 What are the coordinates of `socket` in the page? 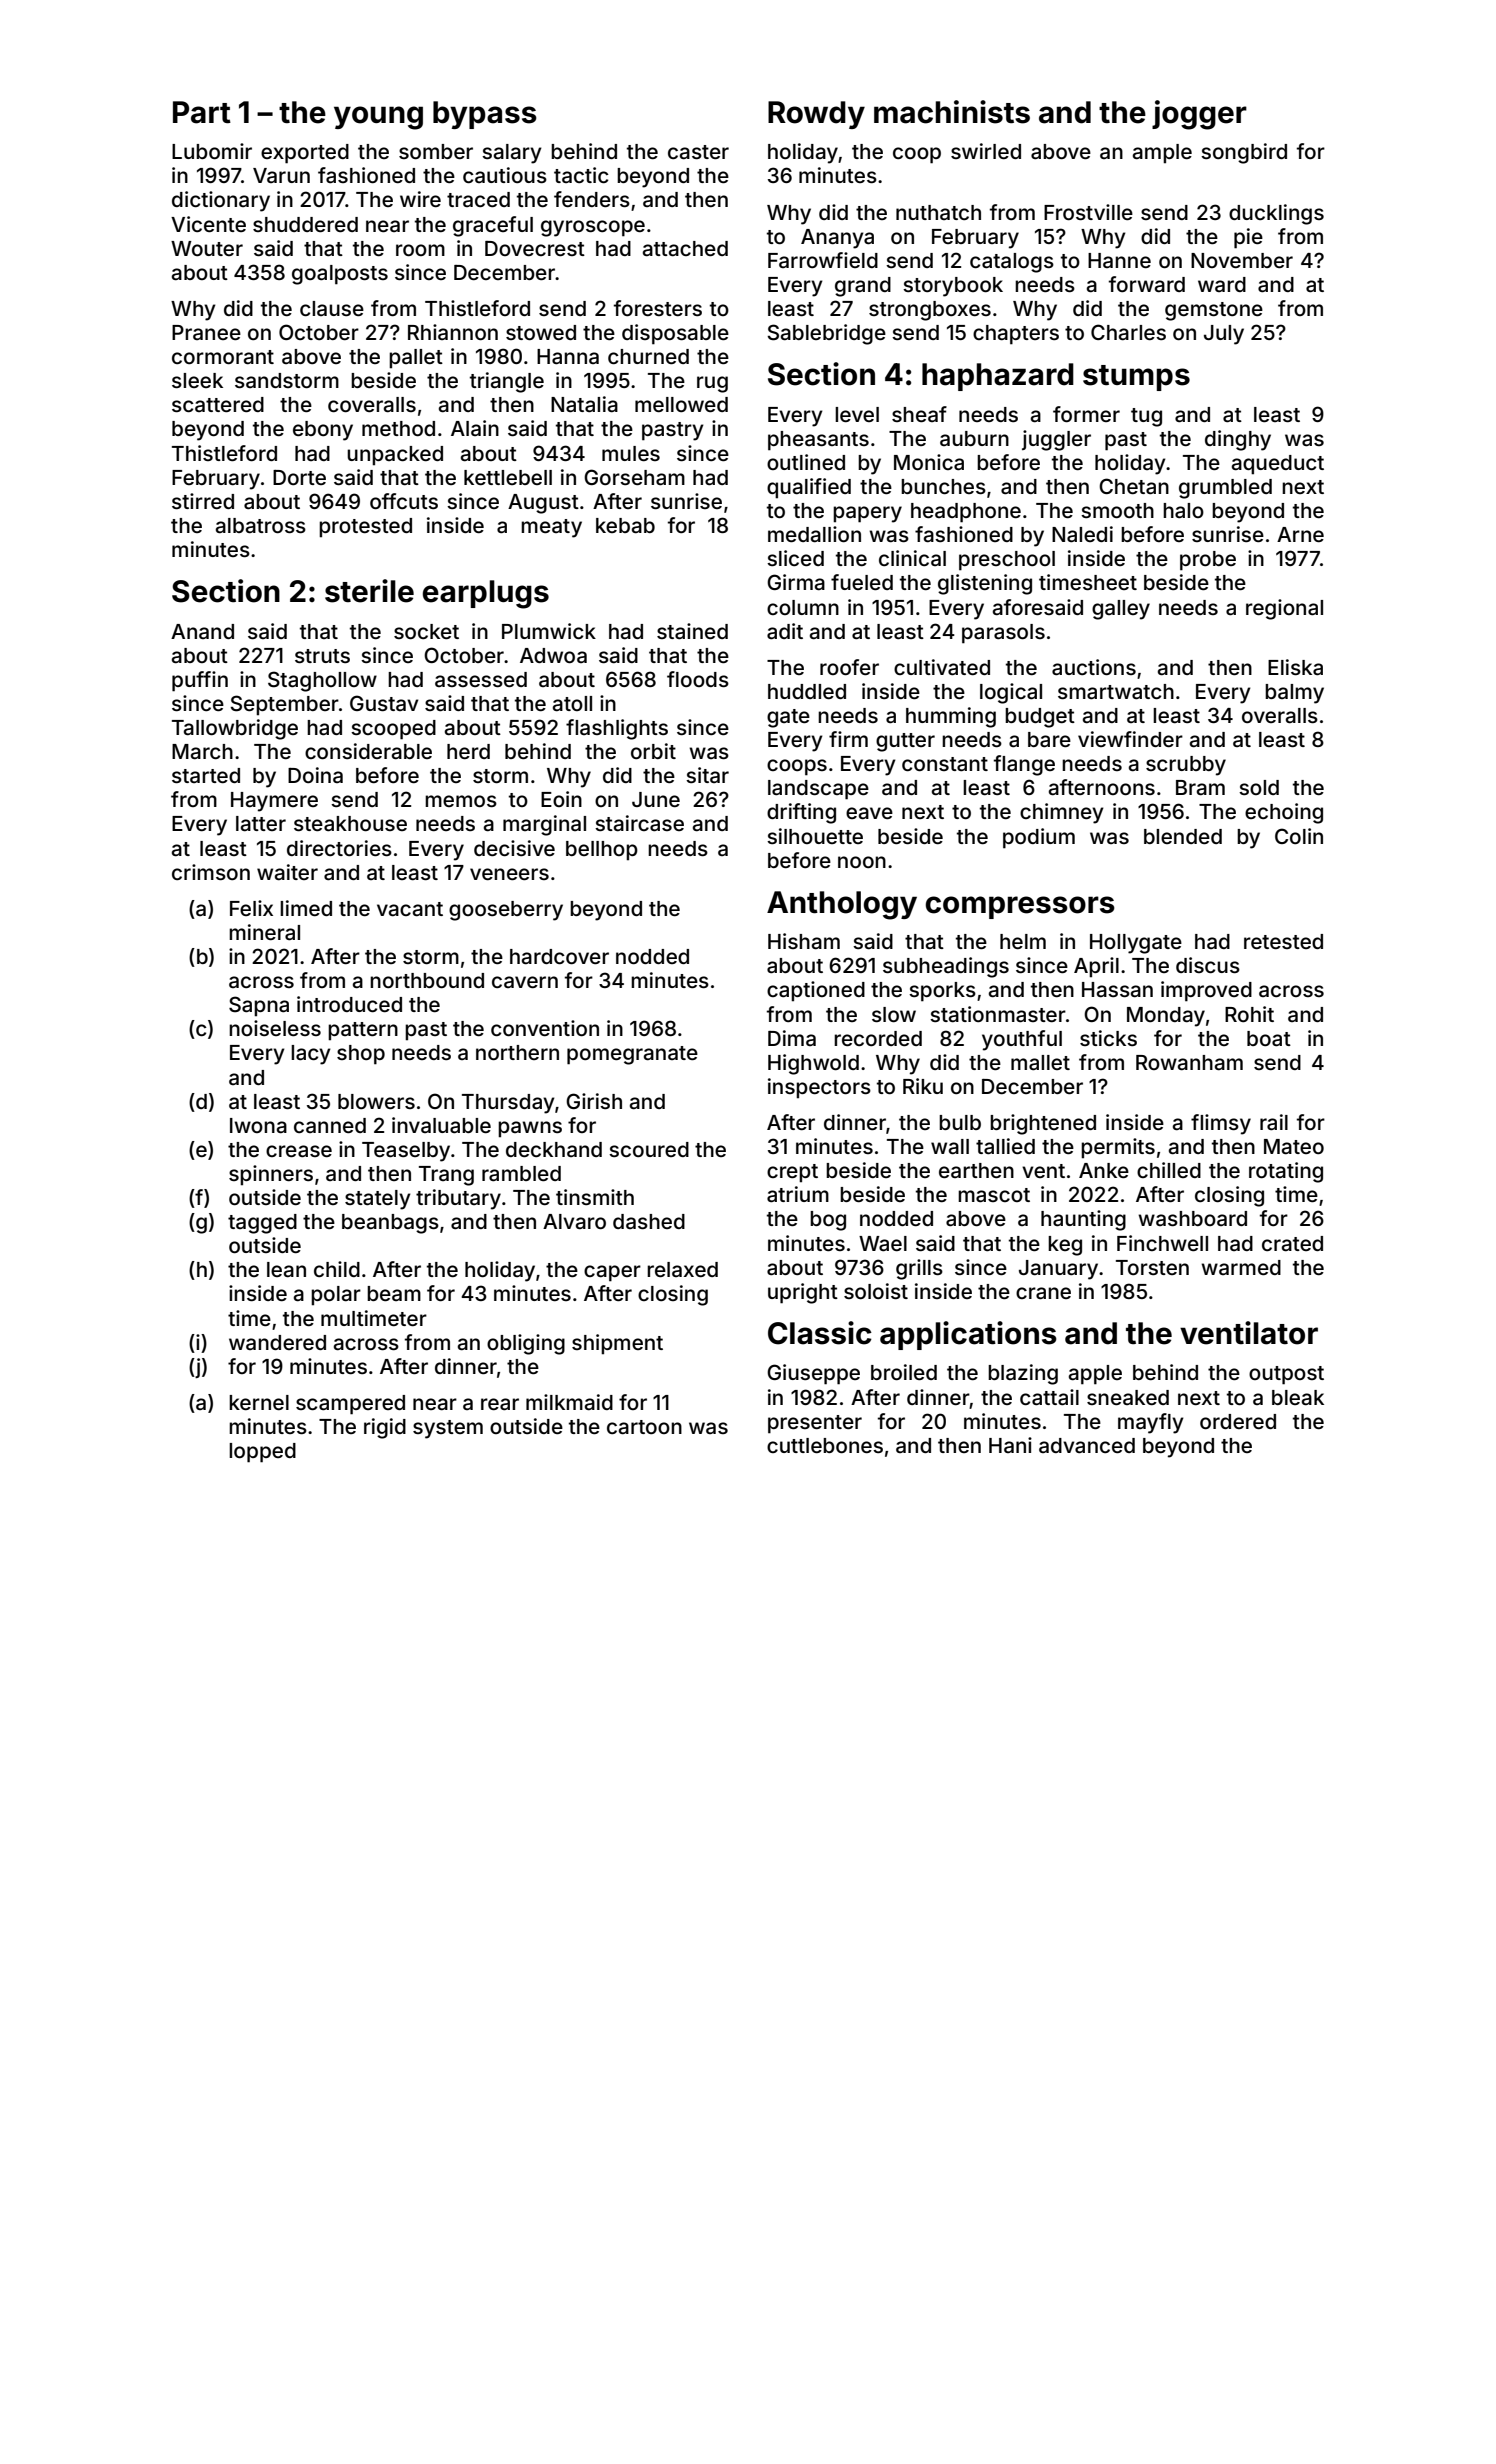 It's located at (426, 631).
